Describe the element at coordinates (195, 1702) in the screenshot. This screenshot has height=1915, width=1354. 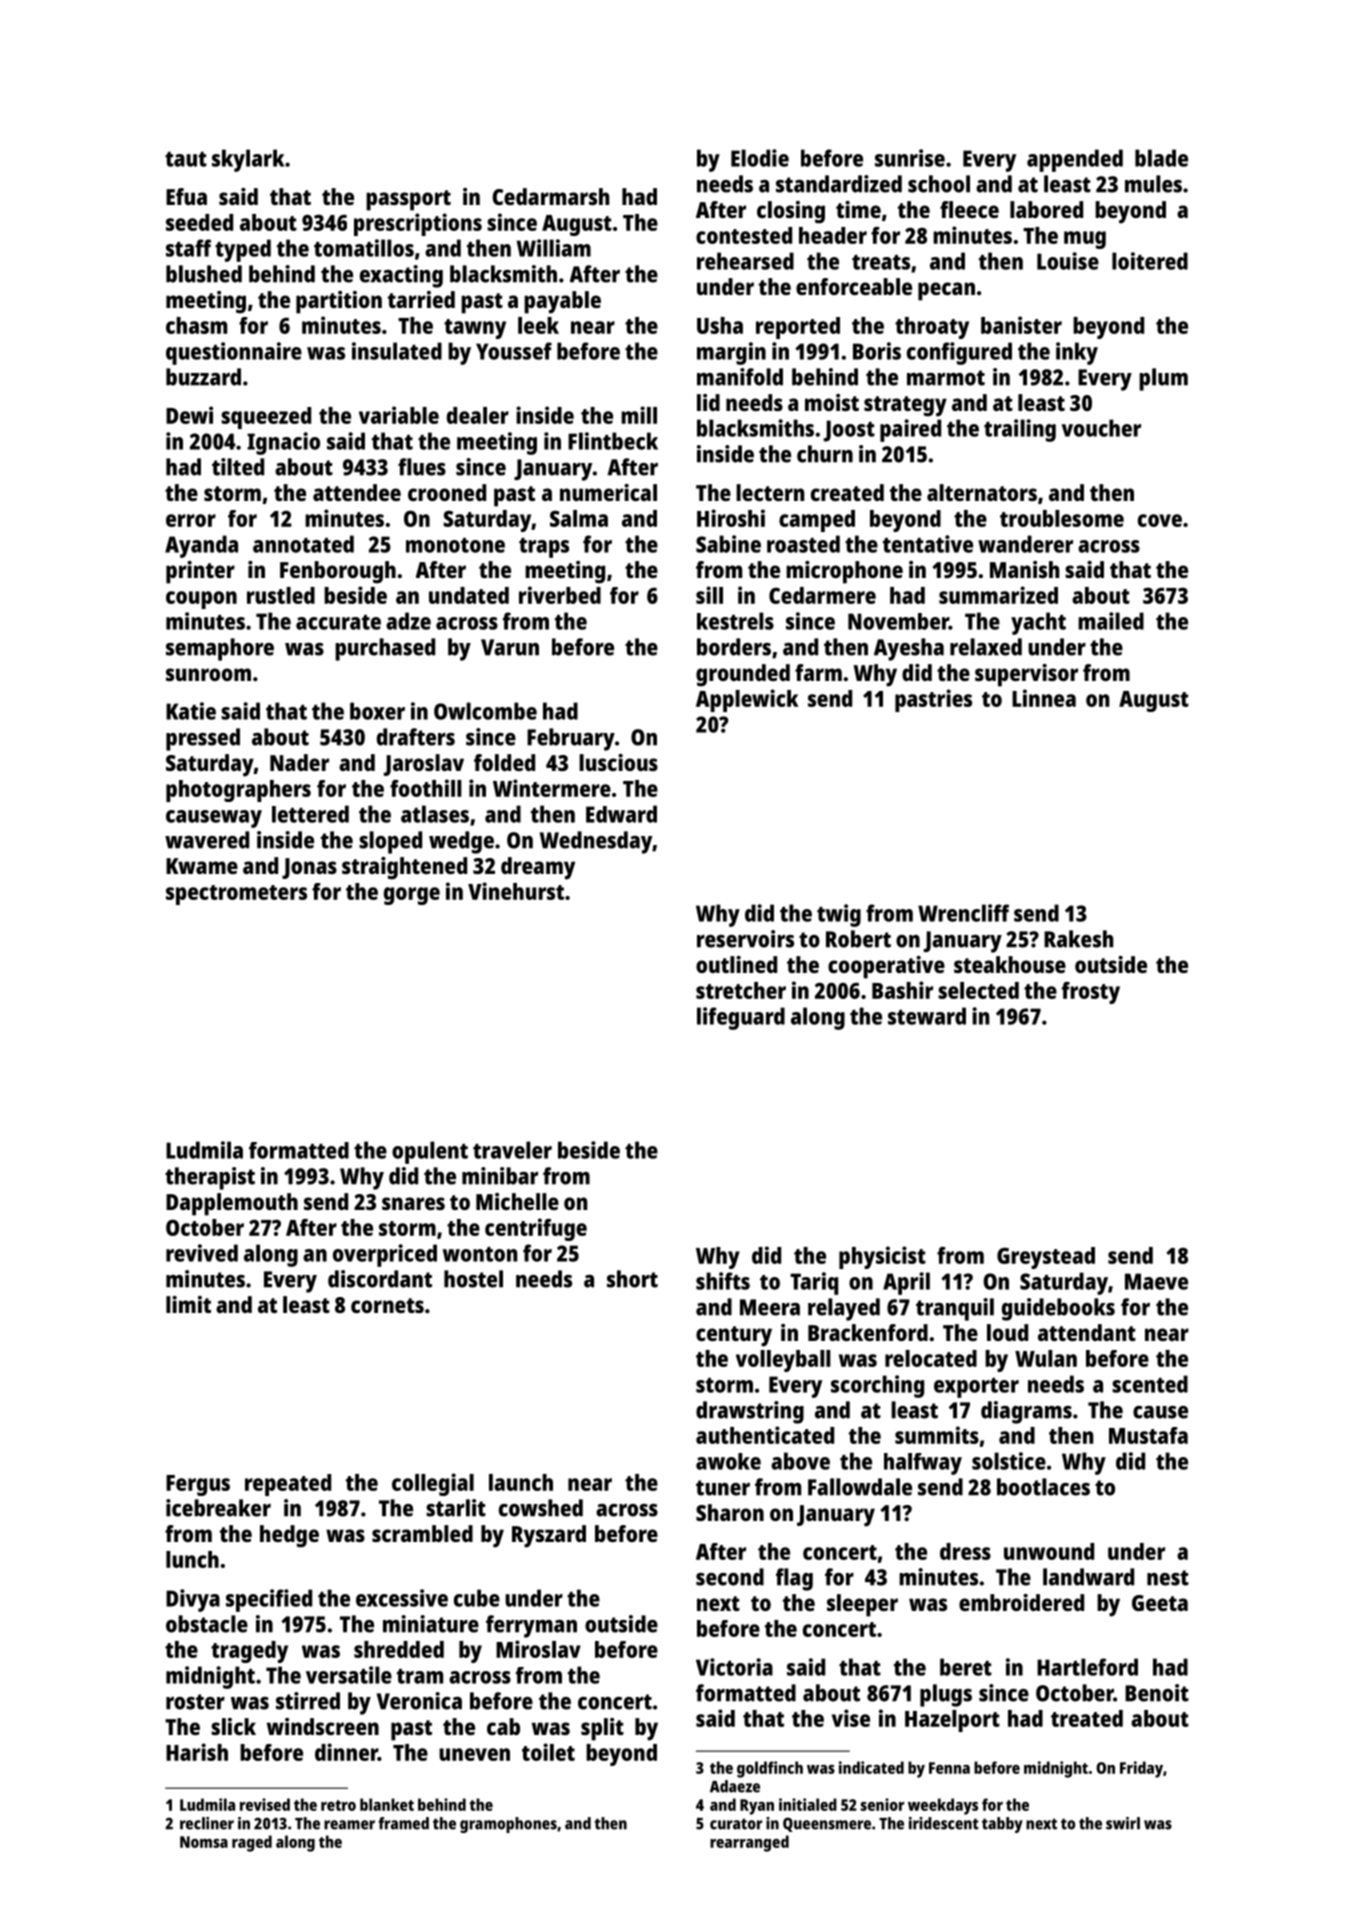
I see `roster` at that location.
